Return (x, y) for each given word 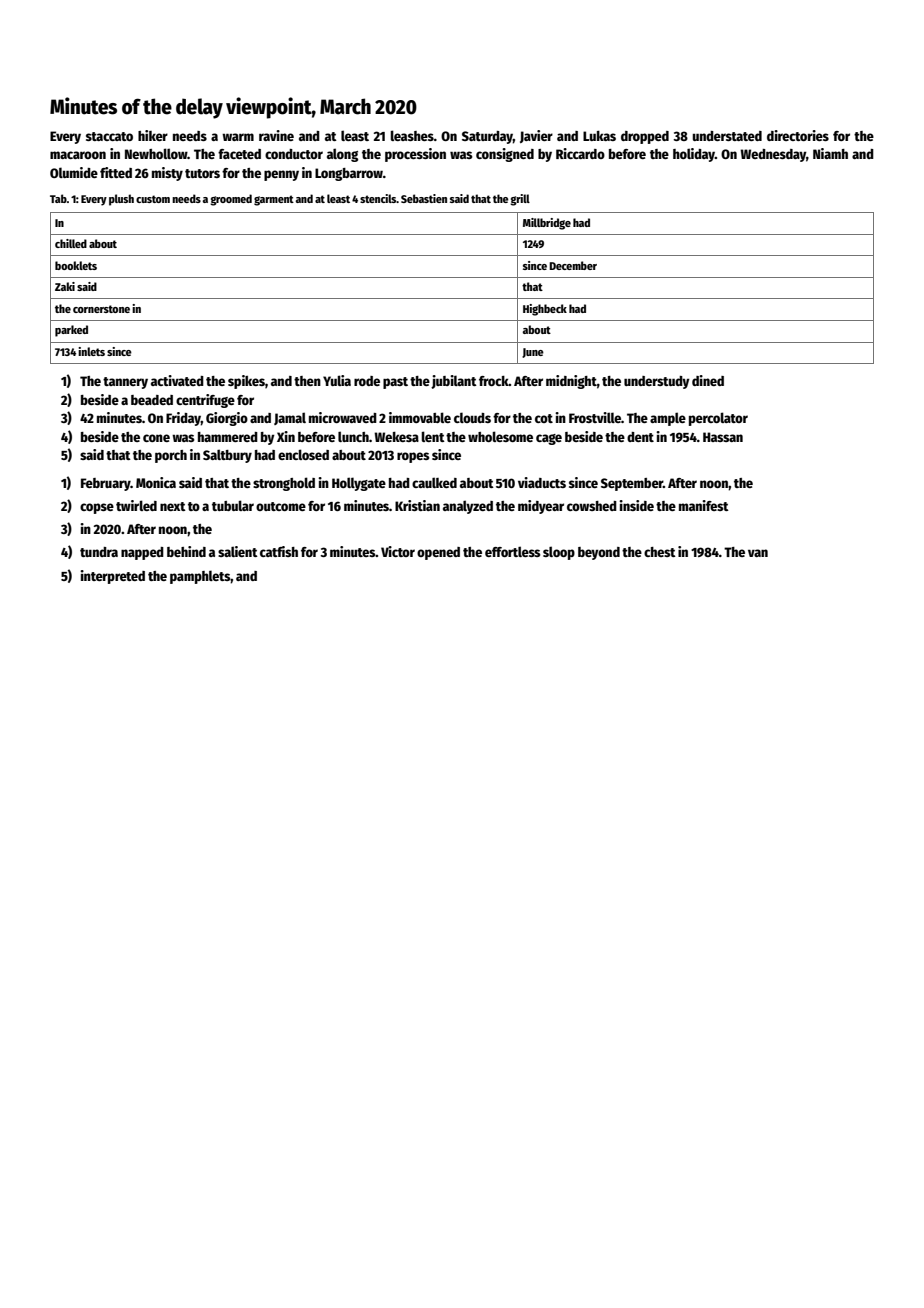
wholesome (500, 436)
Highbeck (545, 310)
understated (727, 136)
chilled (71, 243)
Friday (183, 419)
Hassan (723, 437)
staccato (109, 136)
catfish (279, 551)
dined (708, 380)
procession (415, 155)
